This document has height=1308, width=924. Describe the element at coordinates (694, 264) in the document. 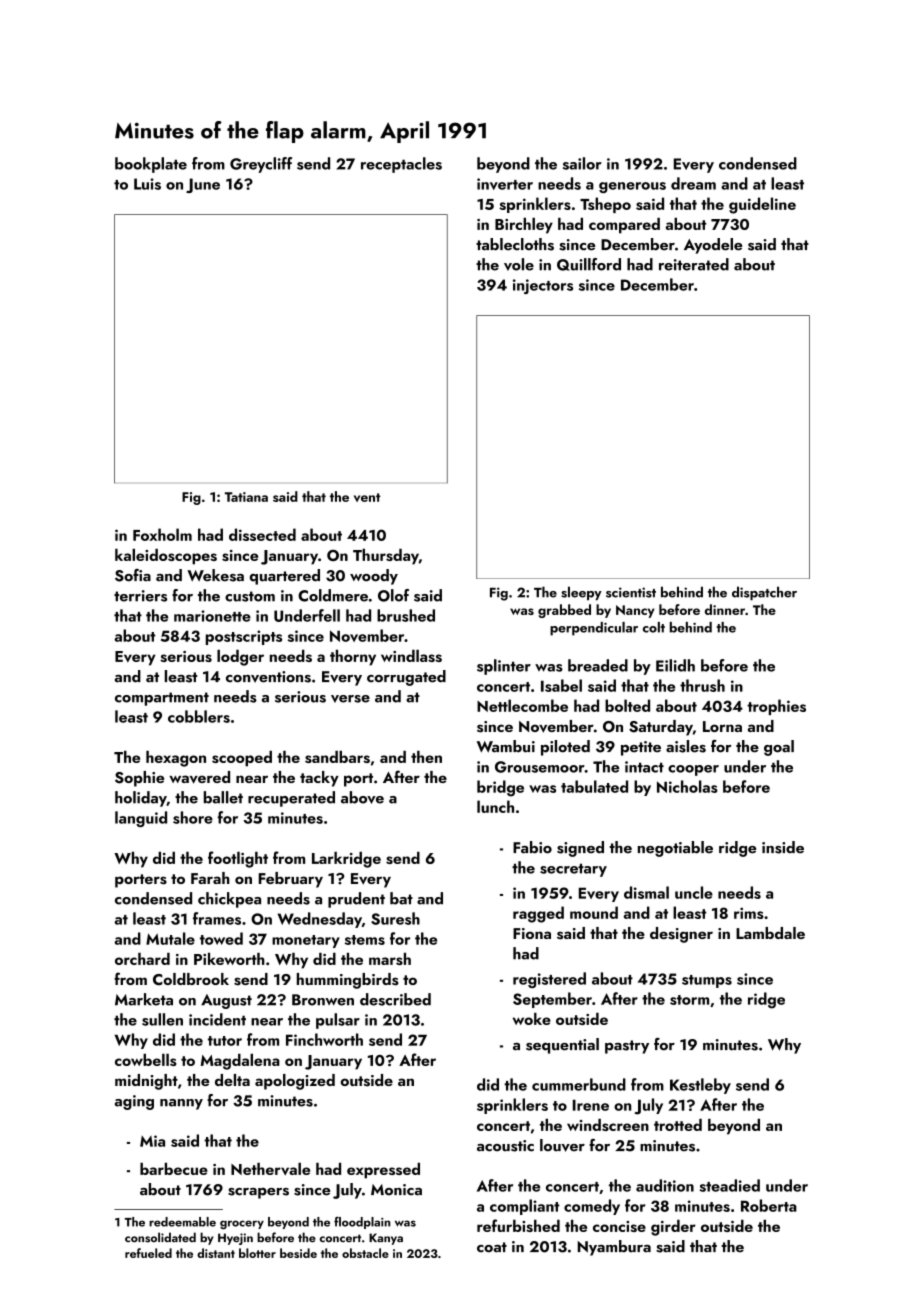

I see `reiterated` at that location.
